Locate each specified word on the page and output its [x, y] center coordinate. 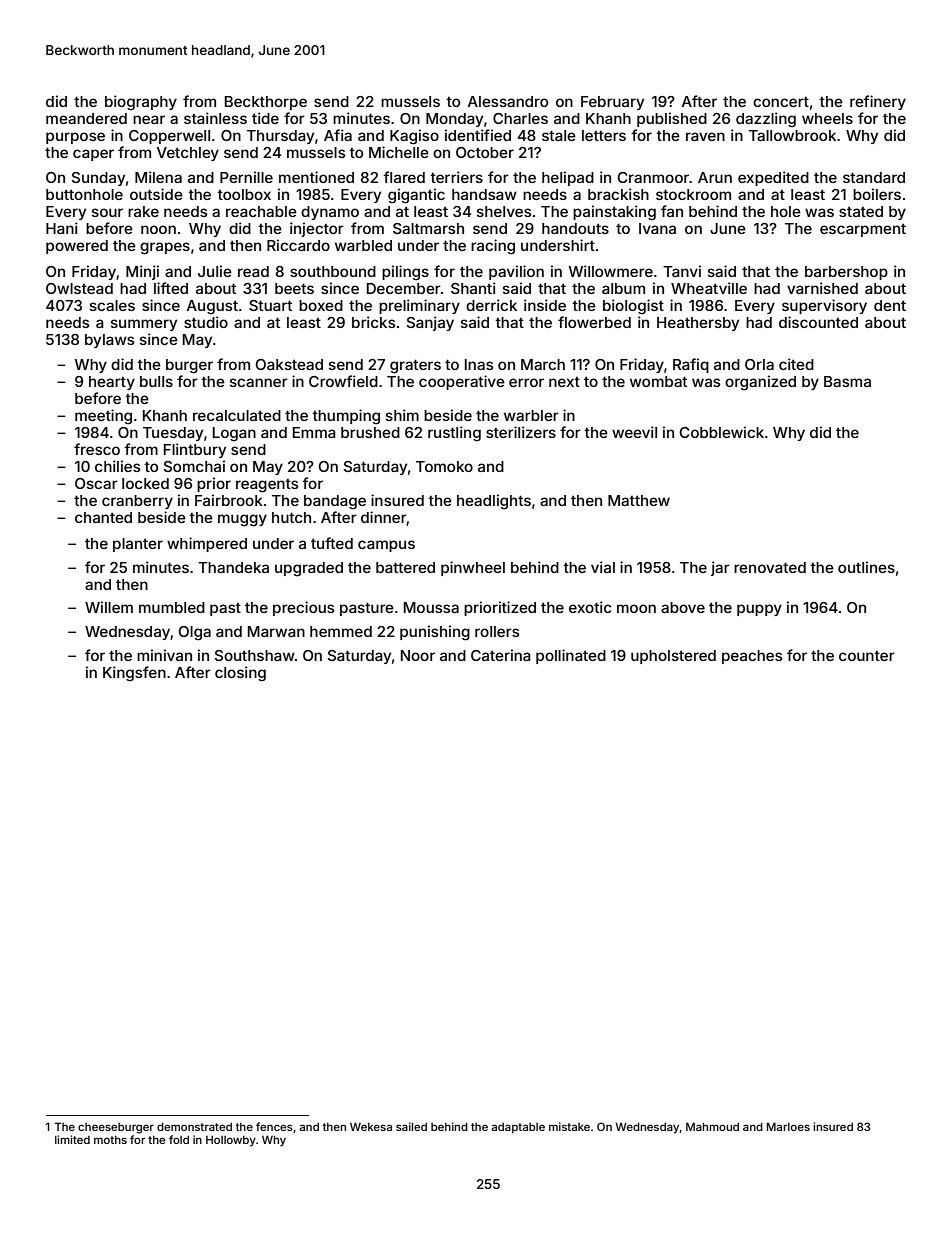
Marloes [788, 1126]
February [612, 103]
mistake [569, 1126]
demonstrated [194, 1126]
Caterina [501, 655]
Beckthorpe [266, 103]
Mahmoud [712, 1126]
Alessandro [508, 101]
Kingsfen [134, 674]
